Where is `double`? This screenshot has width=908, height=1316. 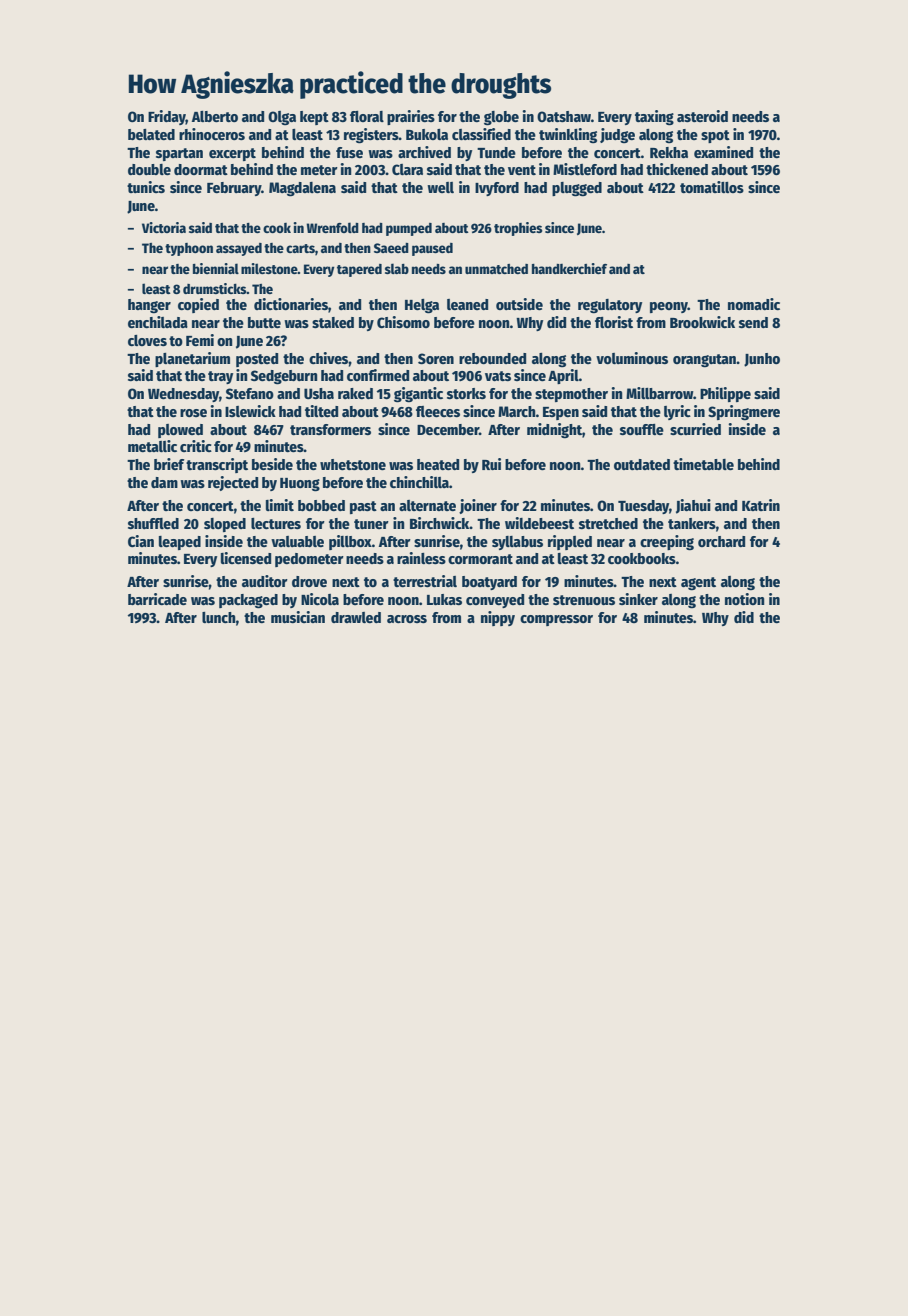 double is located at coordinates (149, 169).
